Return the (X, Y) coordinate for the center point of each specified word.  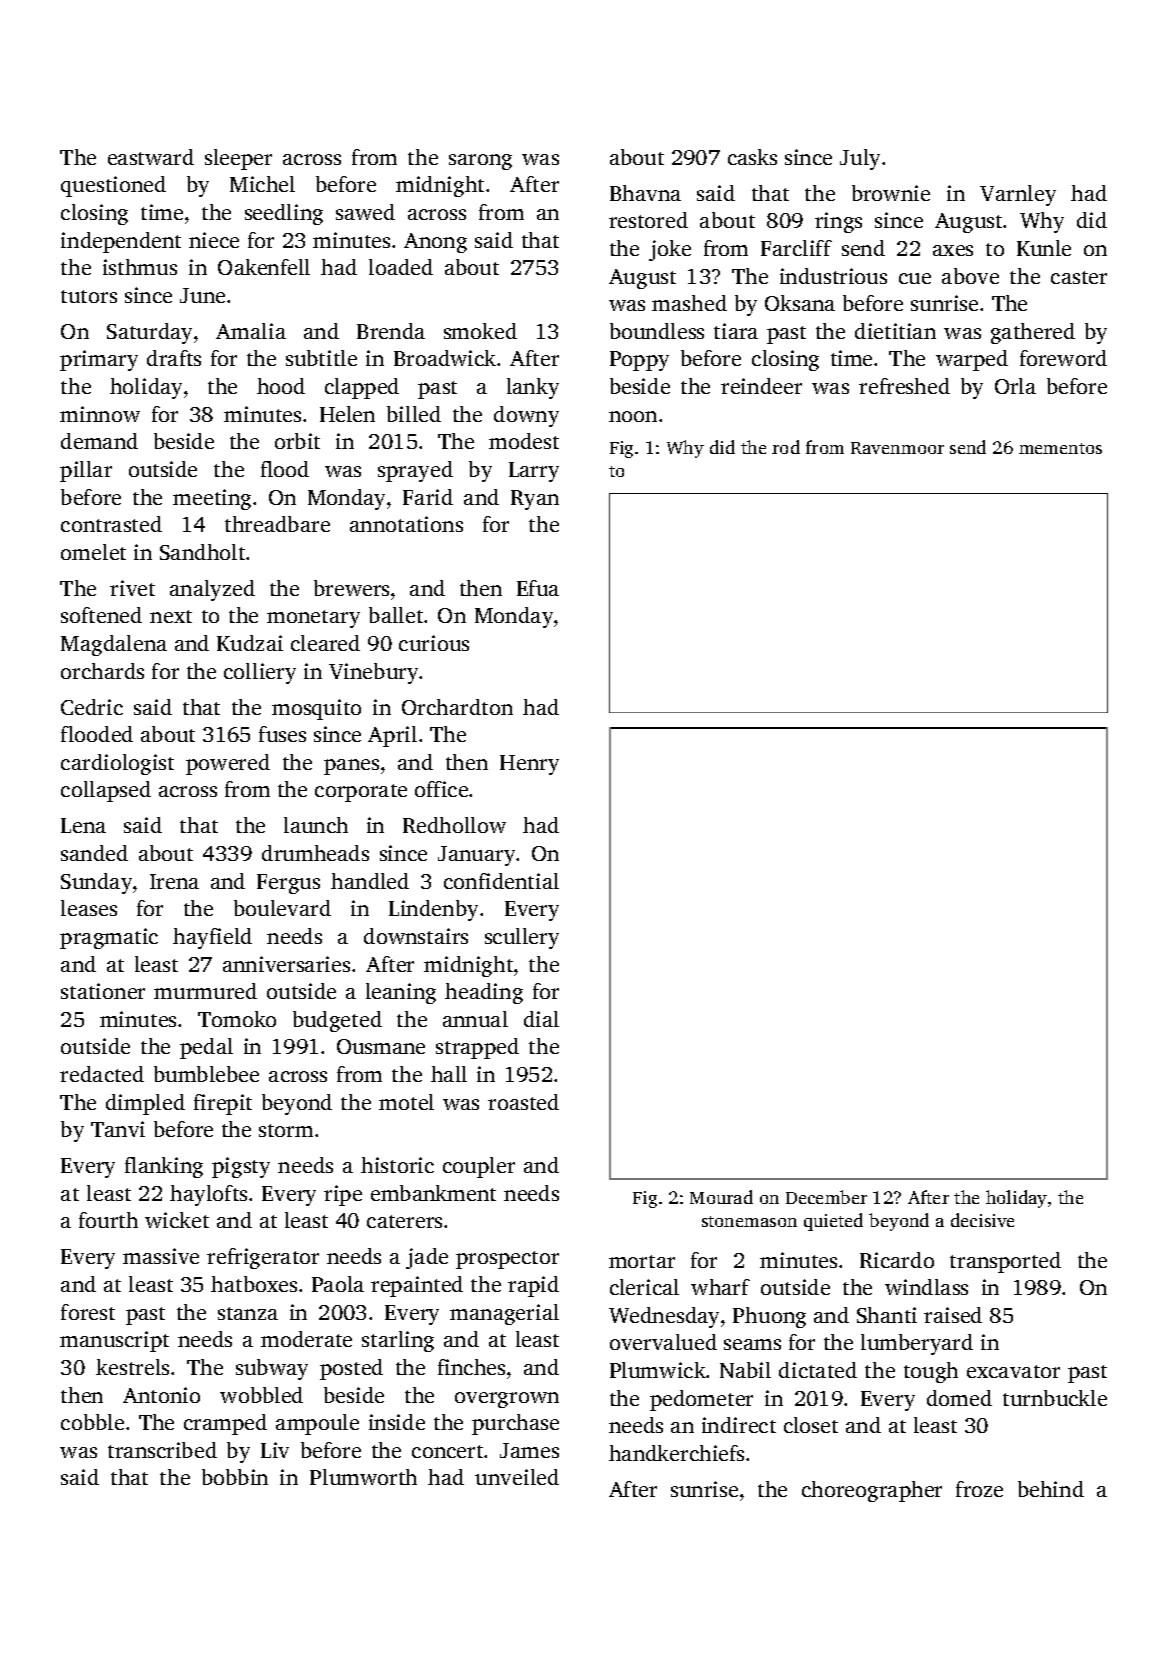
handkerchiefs (676, 1453)
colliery (260, 673)
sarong (480, 162)
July (860, 159)
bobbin (235, 1477)
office (441, 789)
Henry (529, 765)
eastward (151, 157)
